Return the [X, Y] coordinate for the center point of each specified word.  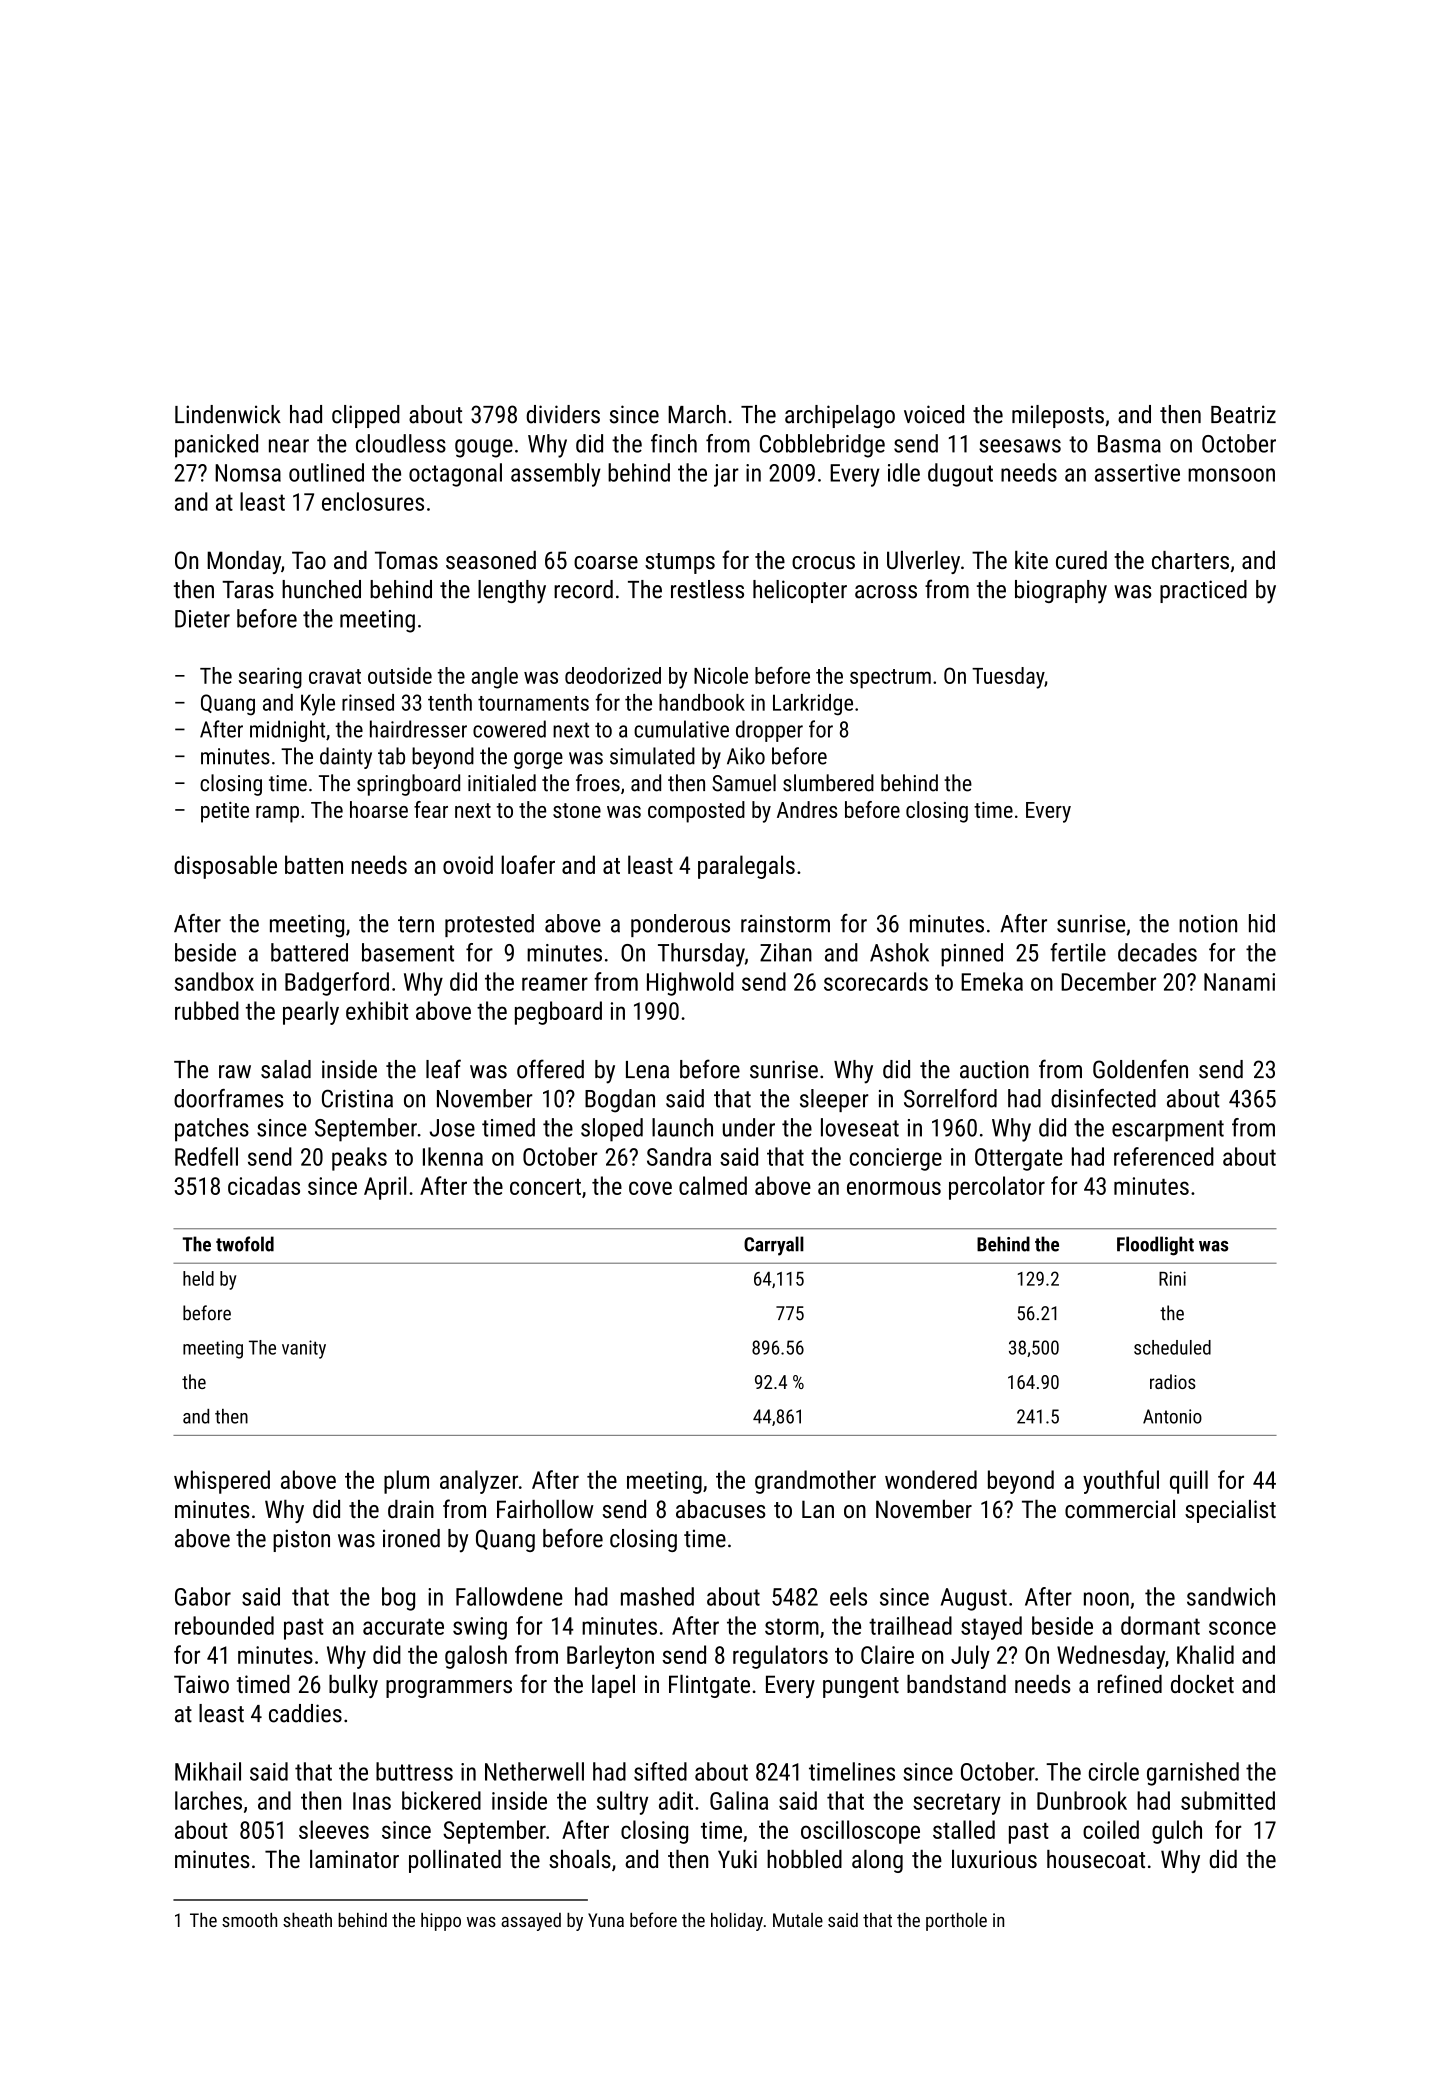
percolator [997, 1188]
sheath [307, 1920]
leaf [443, 1069]
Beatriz [1243, 414]
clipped [366, 416]
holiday [737, 1922]
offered [550, 1069]
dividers [563, 414]
